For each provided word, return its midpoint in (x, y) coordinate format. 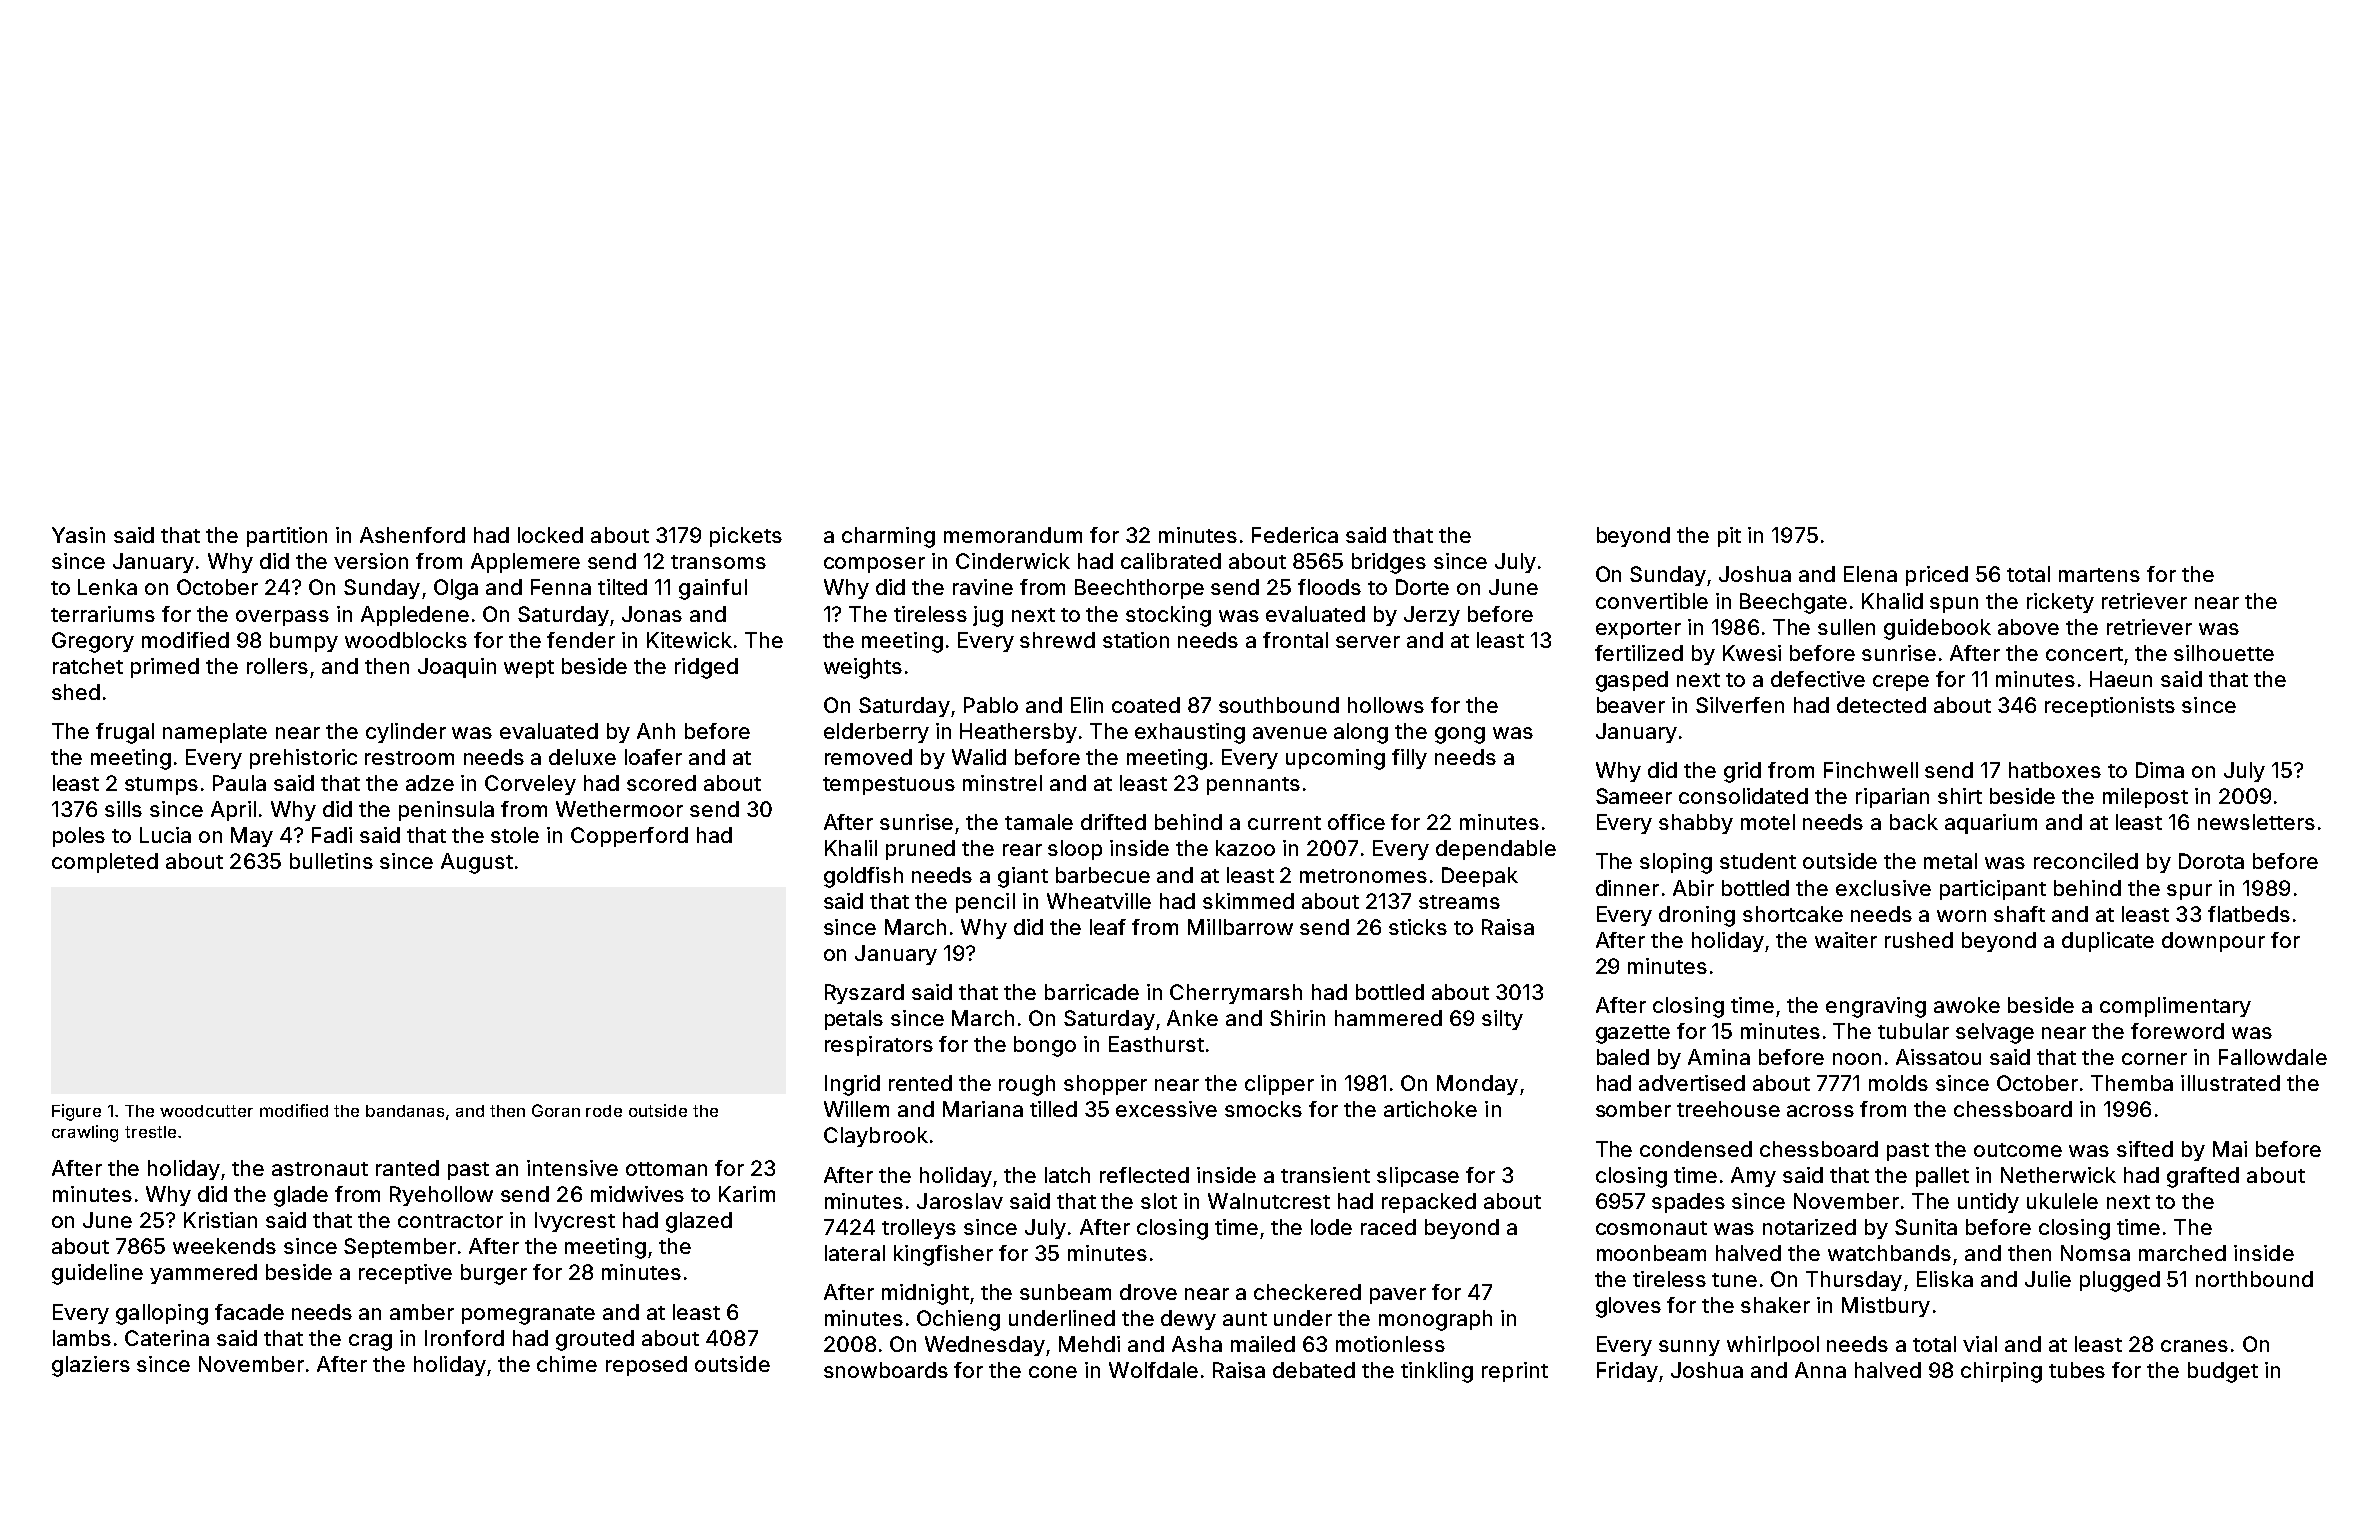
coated (1146, 705)
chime (567, 1364)
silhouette (2224, 653)
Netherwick (2058, 1175)
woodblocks (406, 640)
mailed (1263, 1344)
